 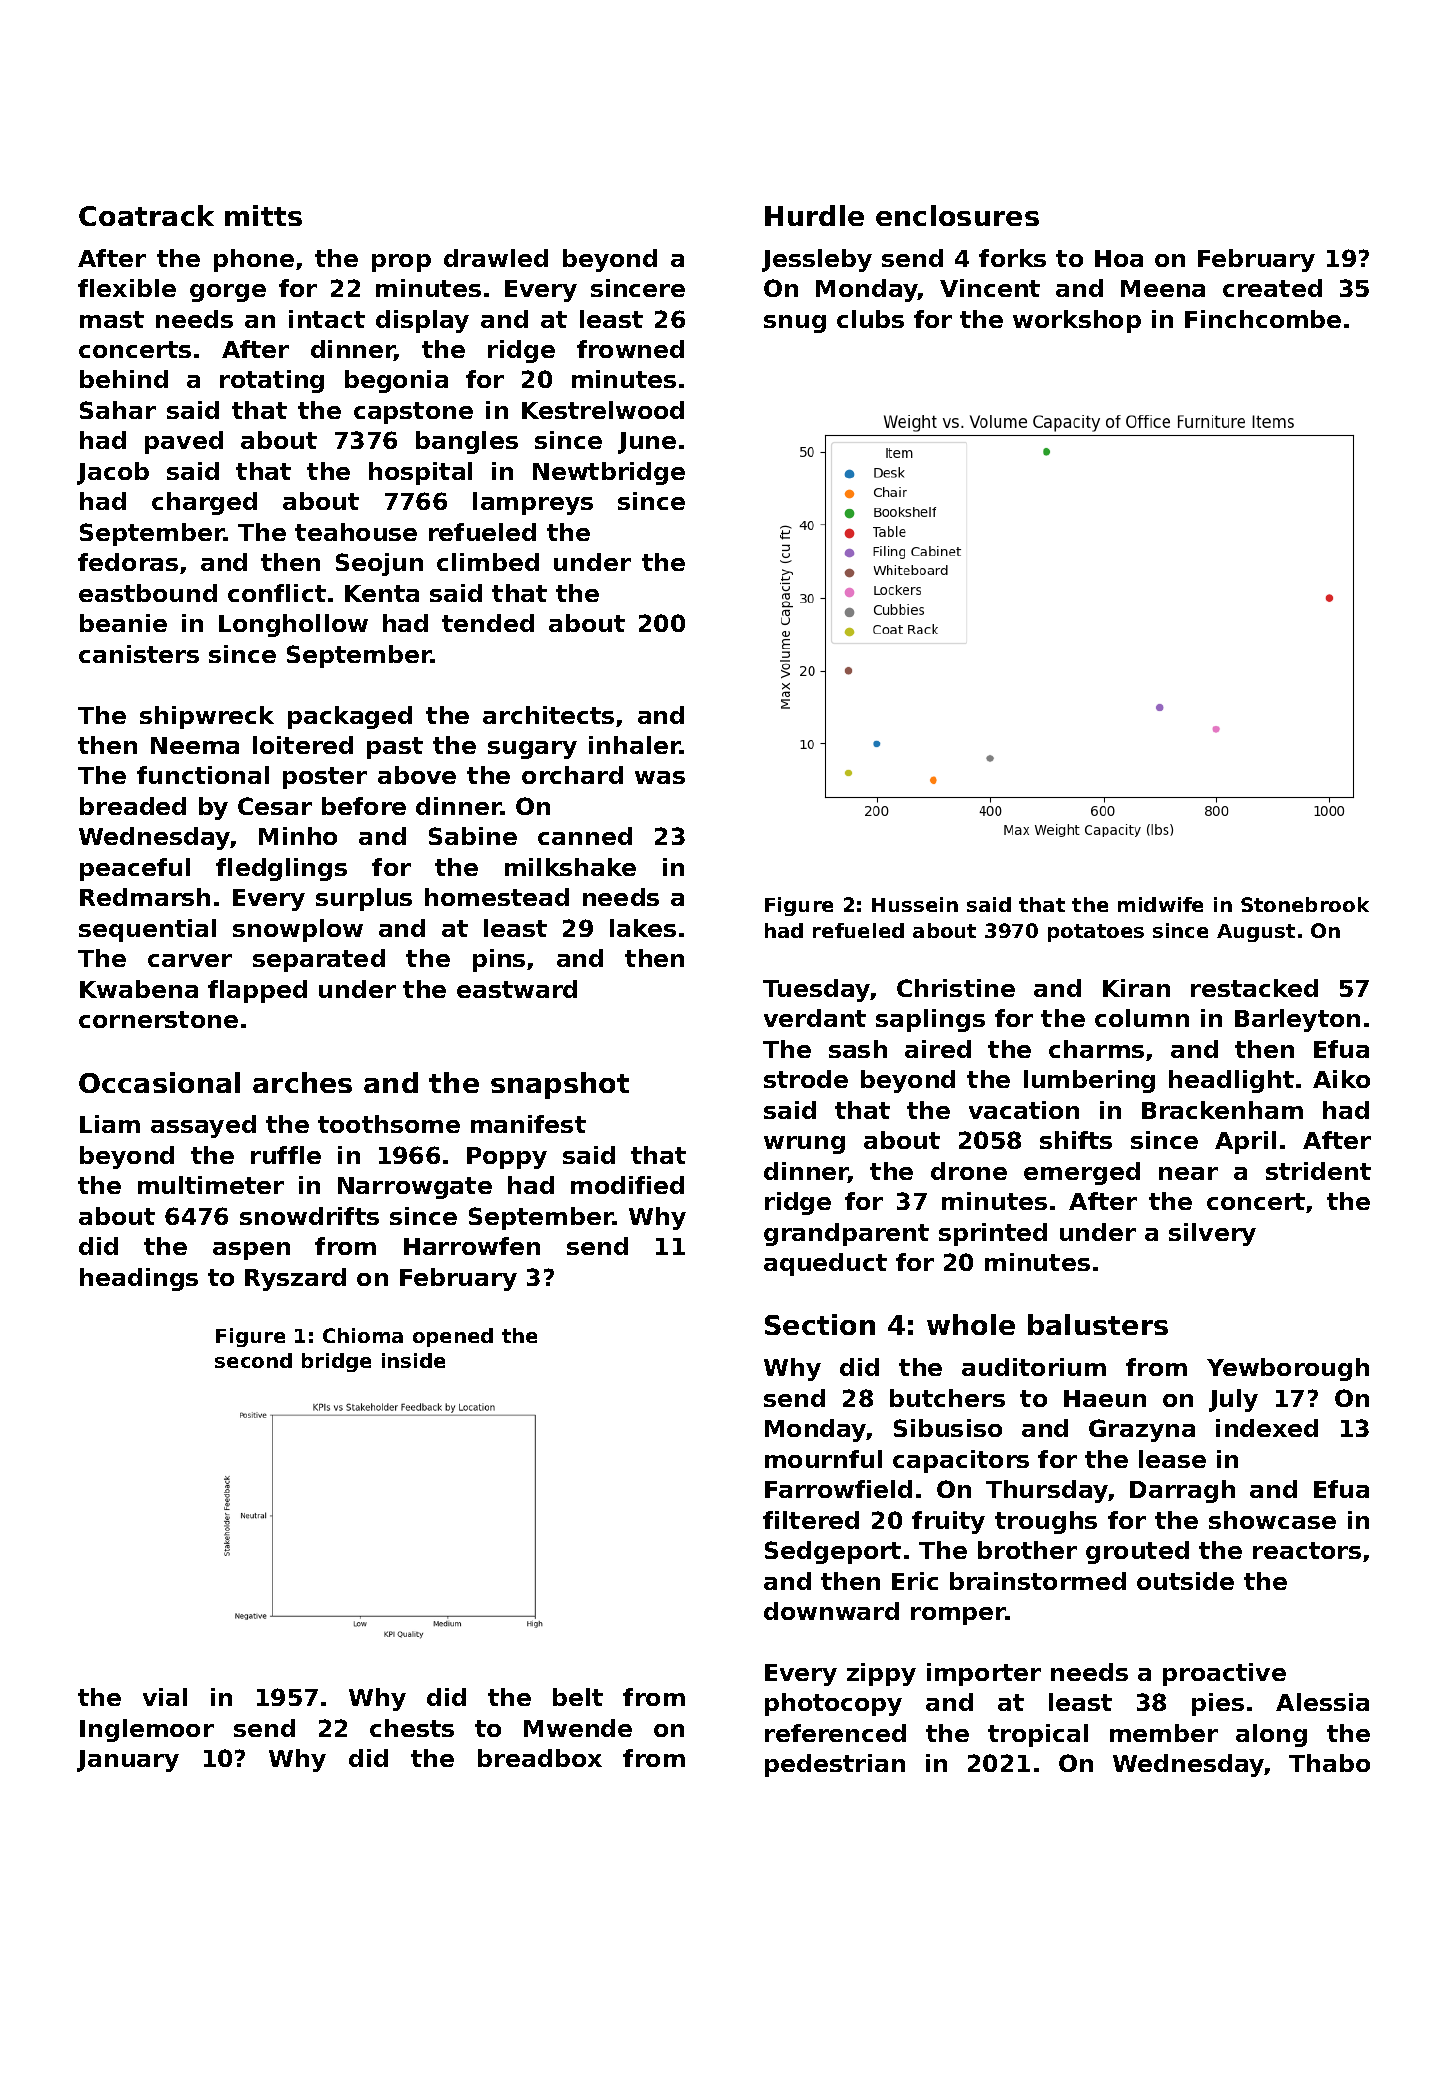 What do you see at coordinates (1263, 319) in the image?
I see `Finchcombe` at bounding box center [1263, 319].
